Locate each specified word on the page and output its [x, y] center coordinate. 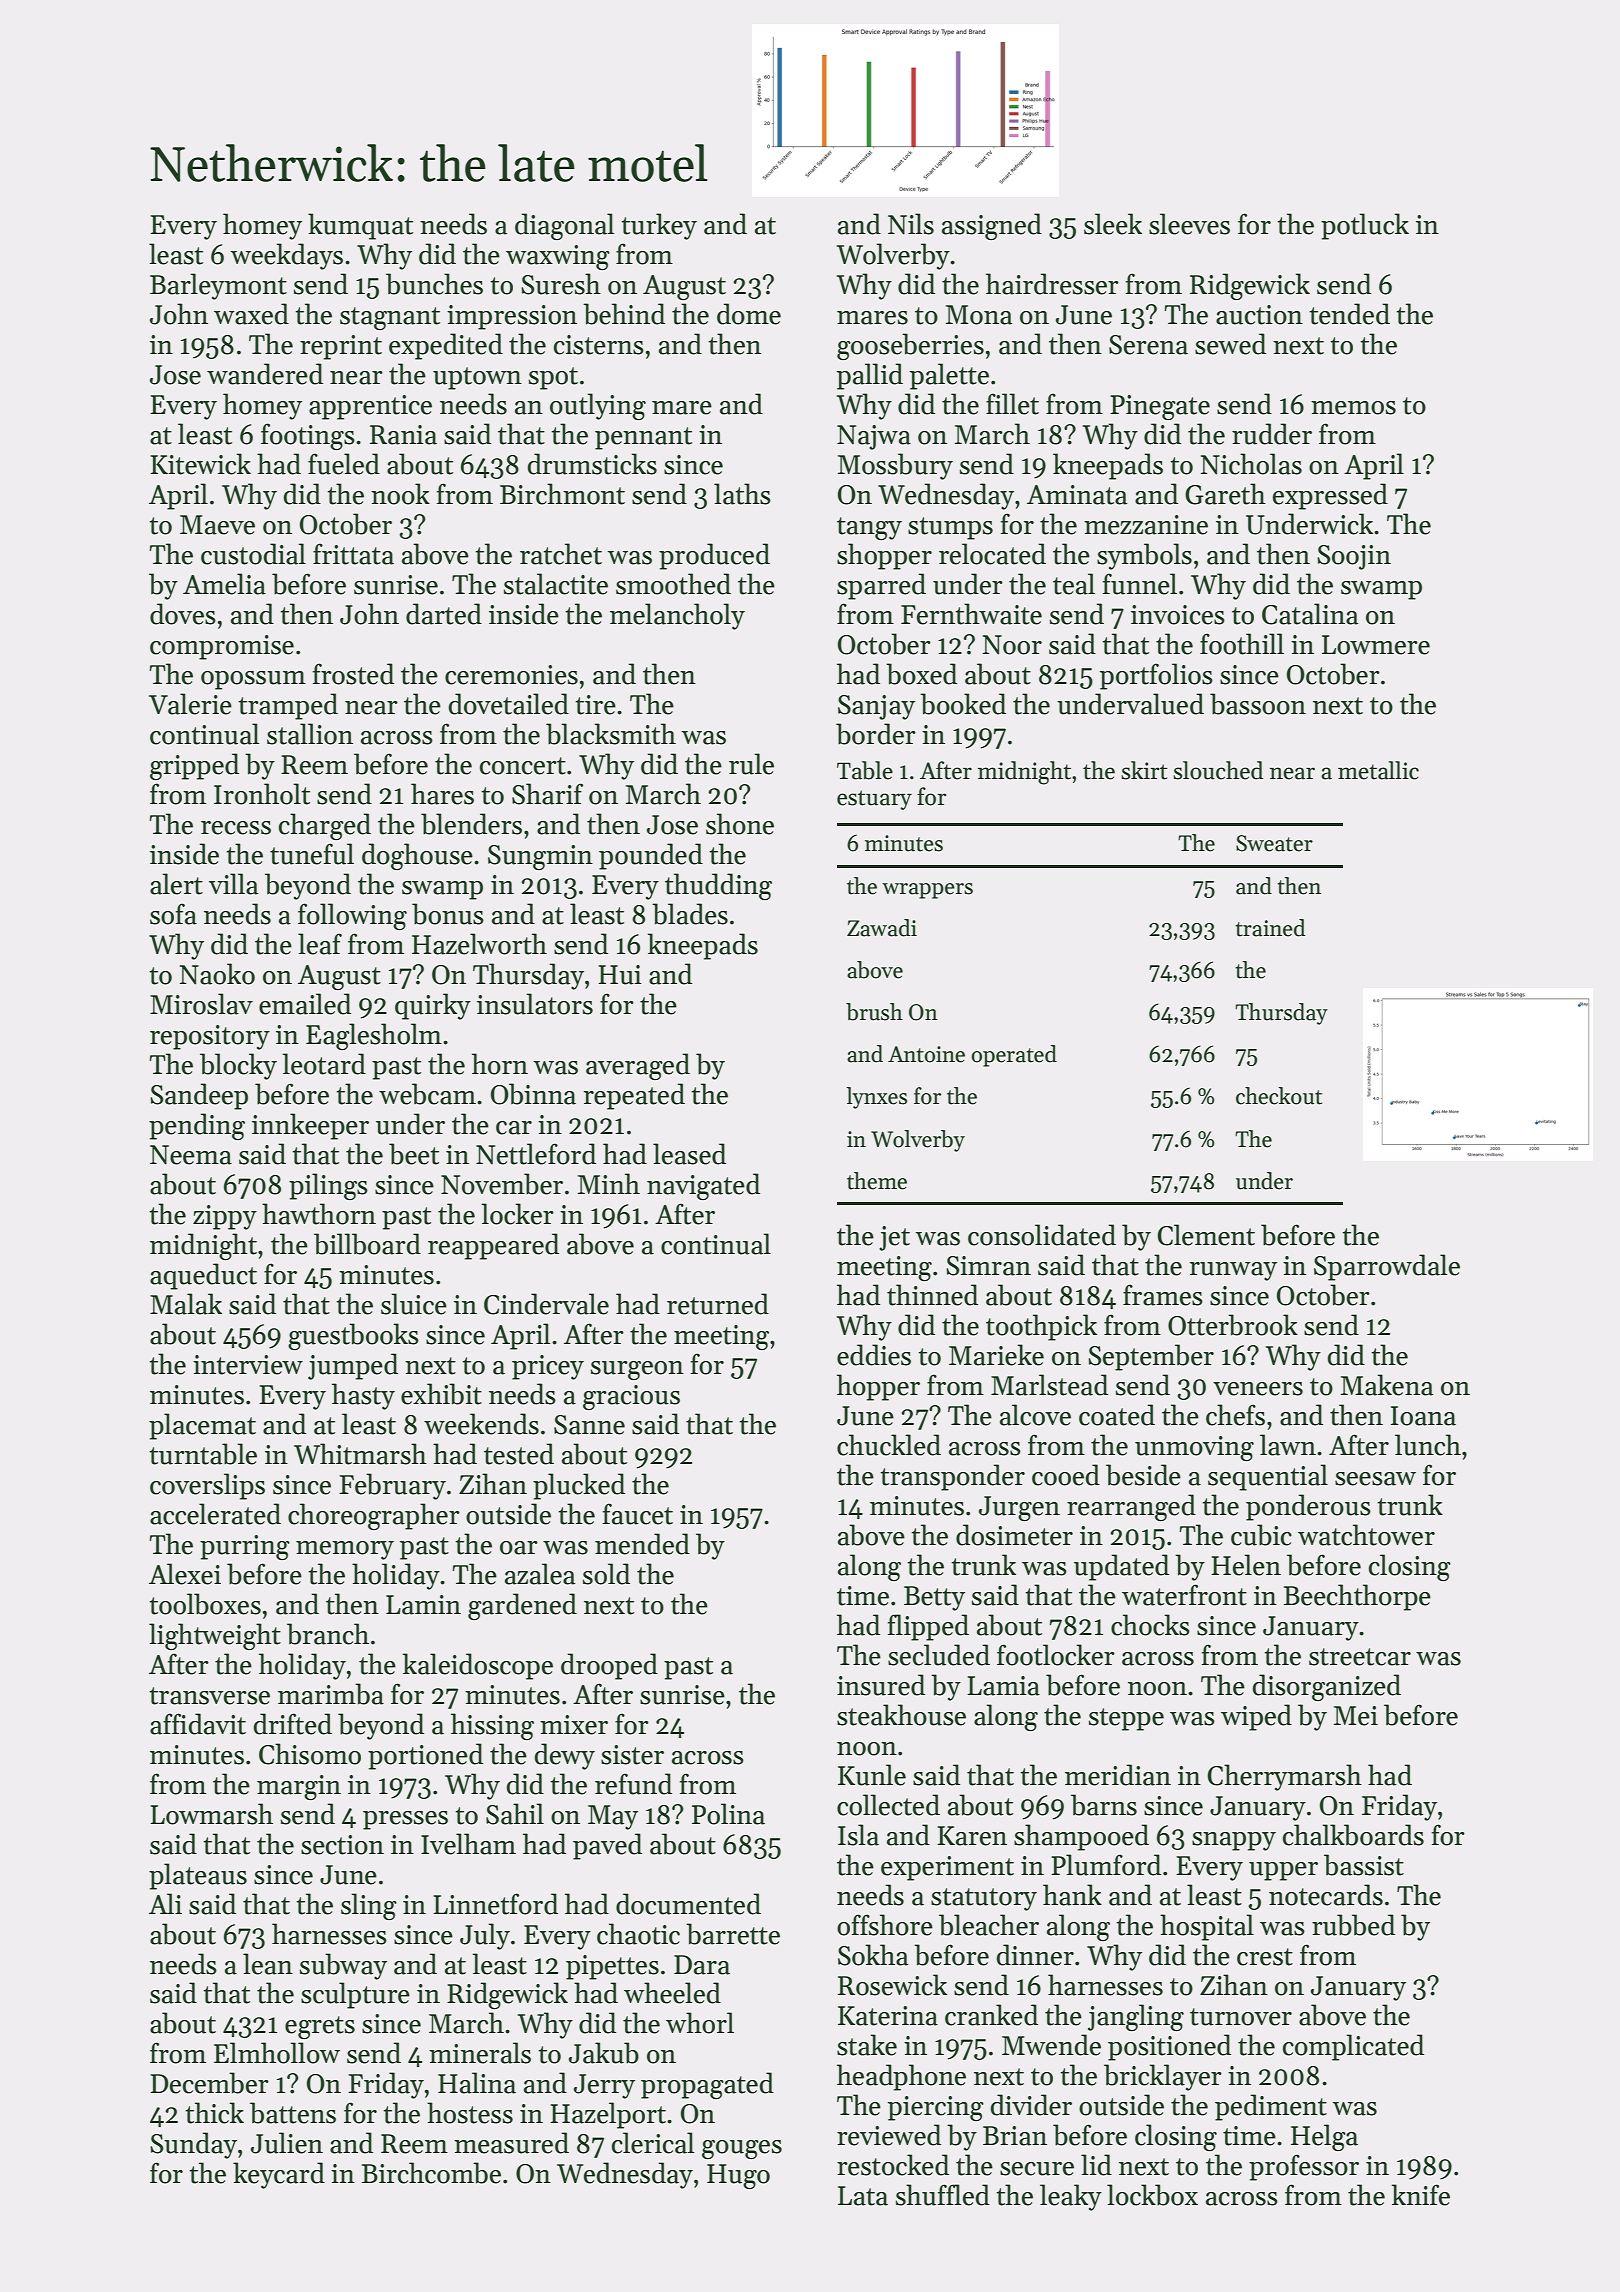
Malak [186, 1304]
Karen [972, 1836]
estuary [874, 800]
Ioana [1423, 1416]
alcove [1035, 1415]
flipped [928, 1627]
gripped [194, 766]
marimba [331, 1694]
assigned [992, 226]
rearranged [1131, 1507]
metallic [1378, 770]
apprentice [370, 407]
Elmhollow [277, 2053]
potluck [1365, 226]
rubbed [1353, 1925]
